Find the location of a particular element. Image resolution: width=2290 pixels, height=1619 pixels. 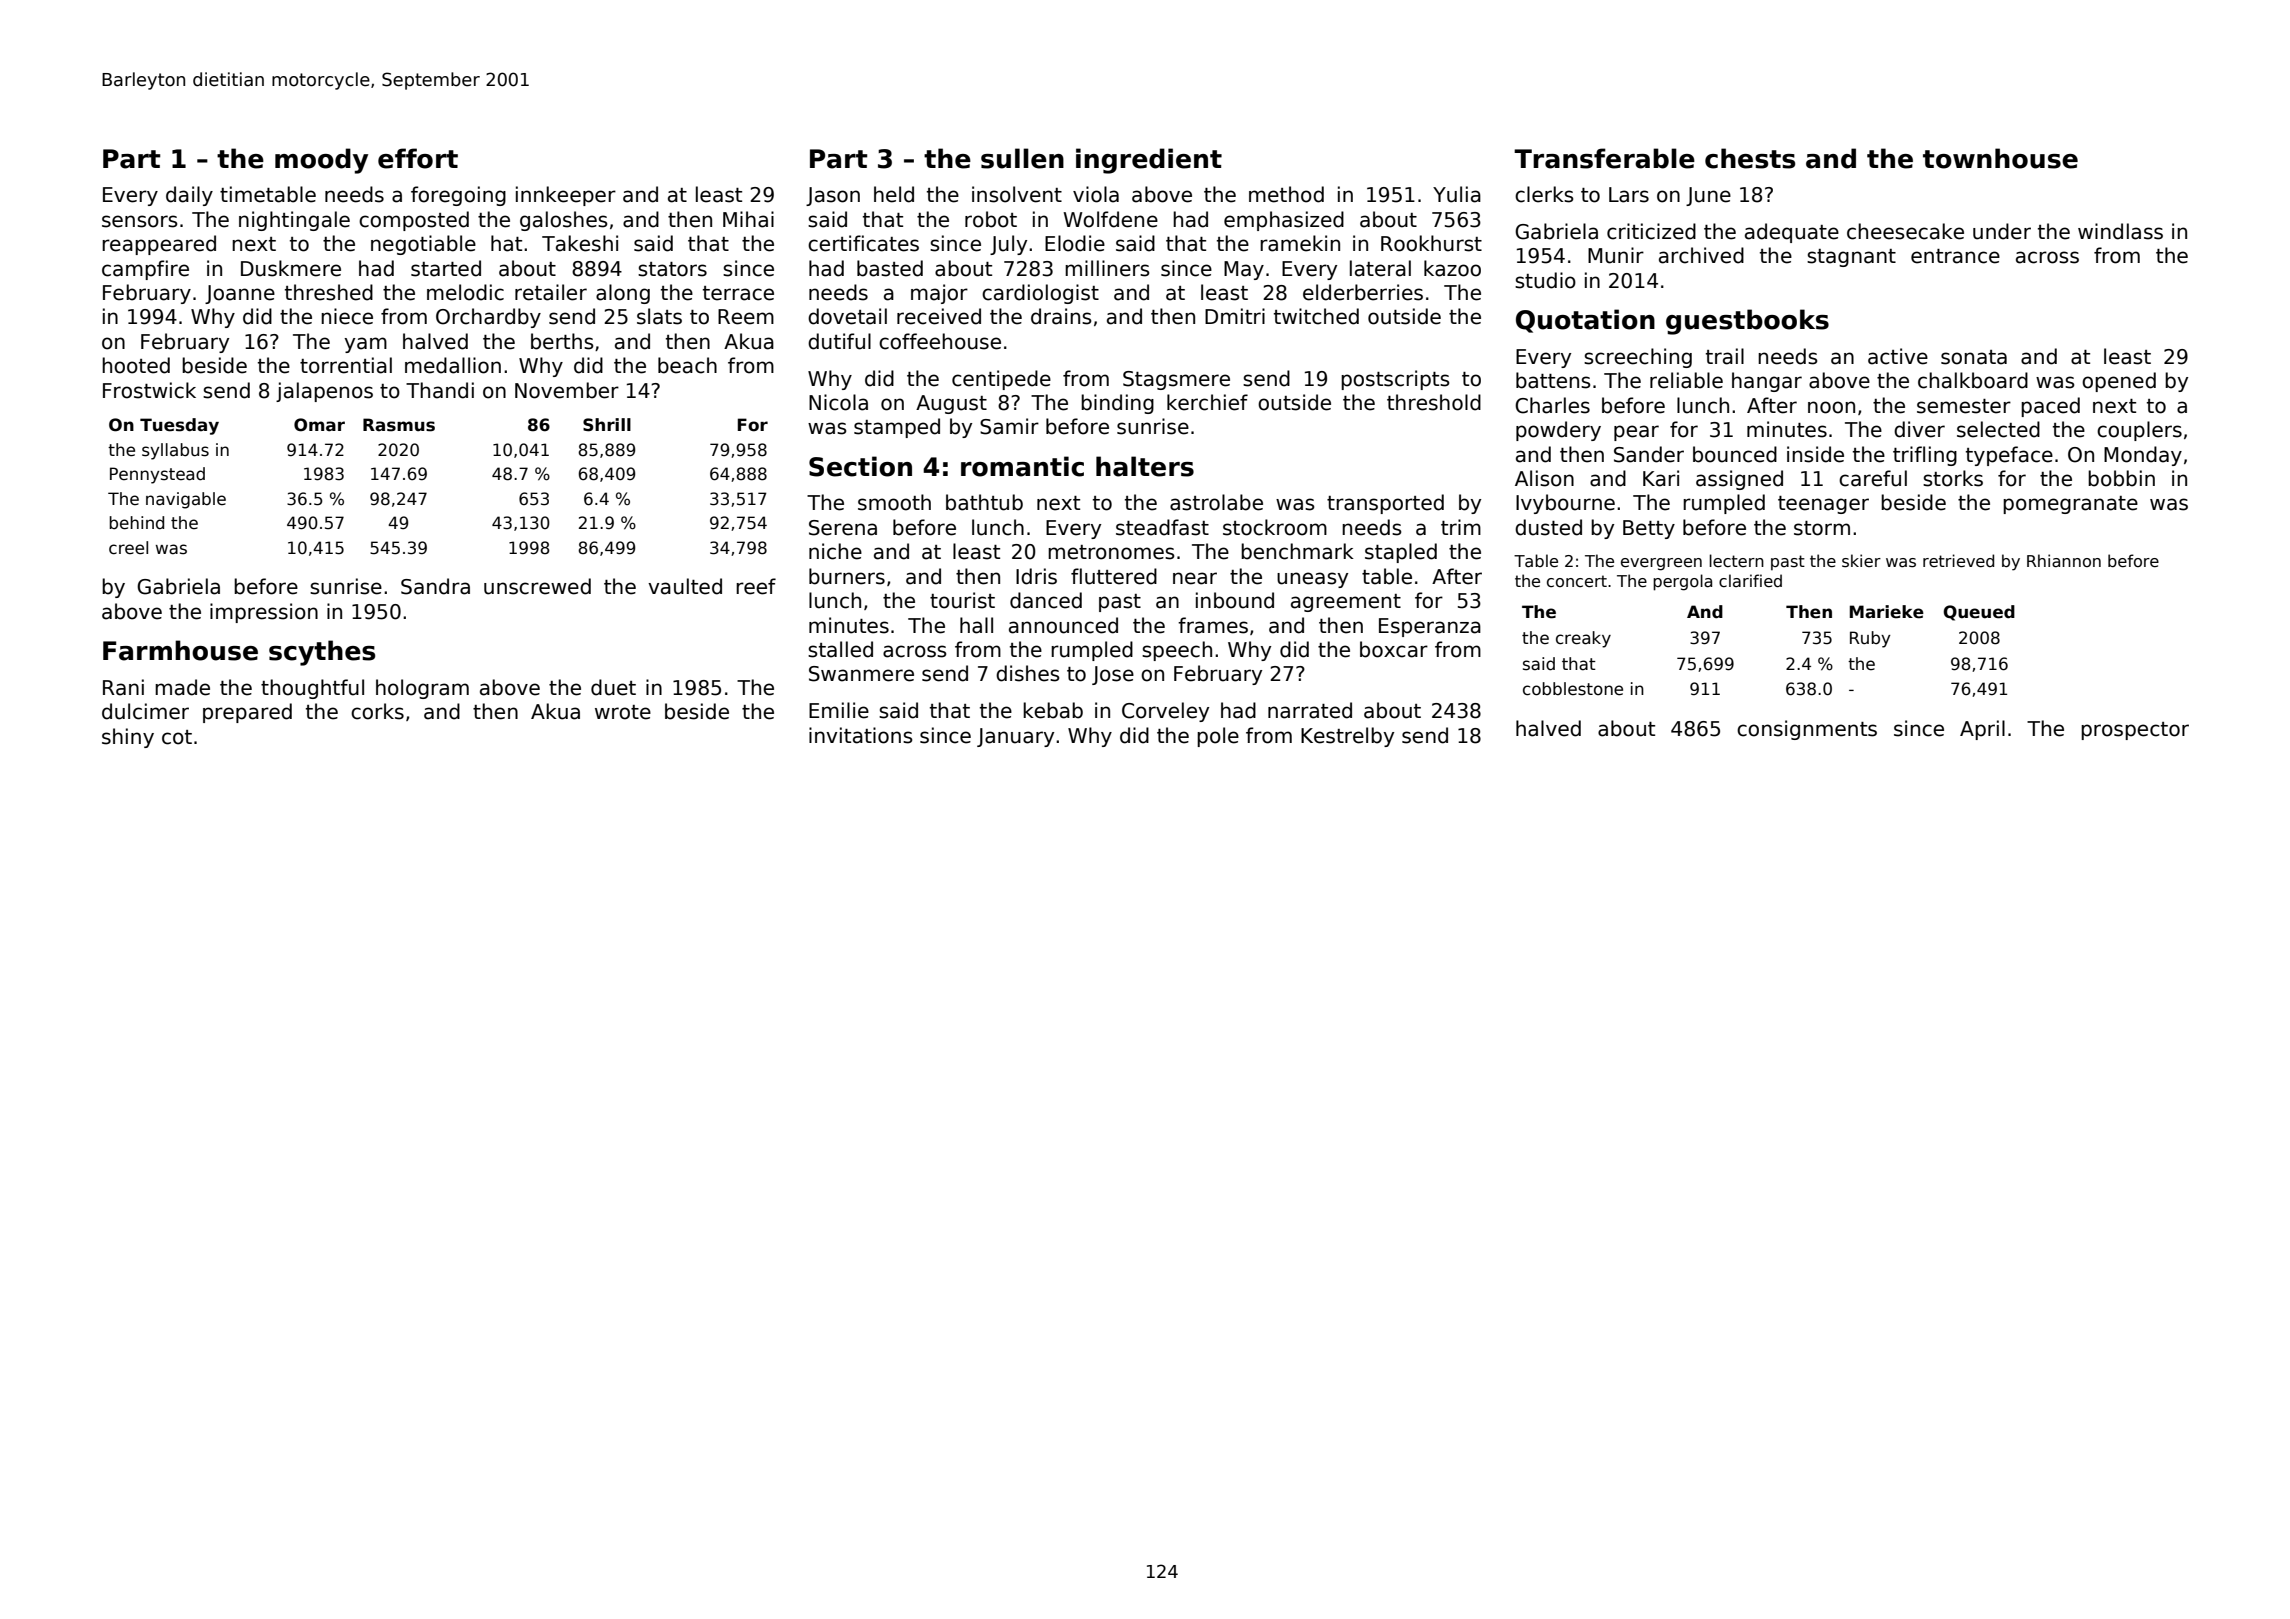

townhouse is located at coordinates (2000, 158).
